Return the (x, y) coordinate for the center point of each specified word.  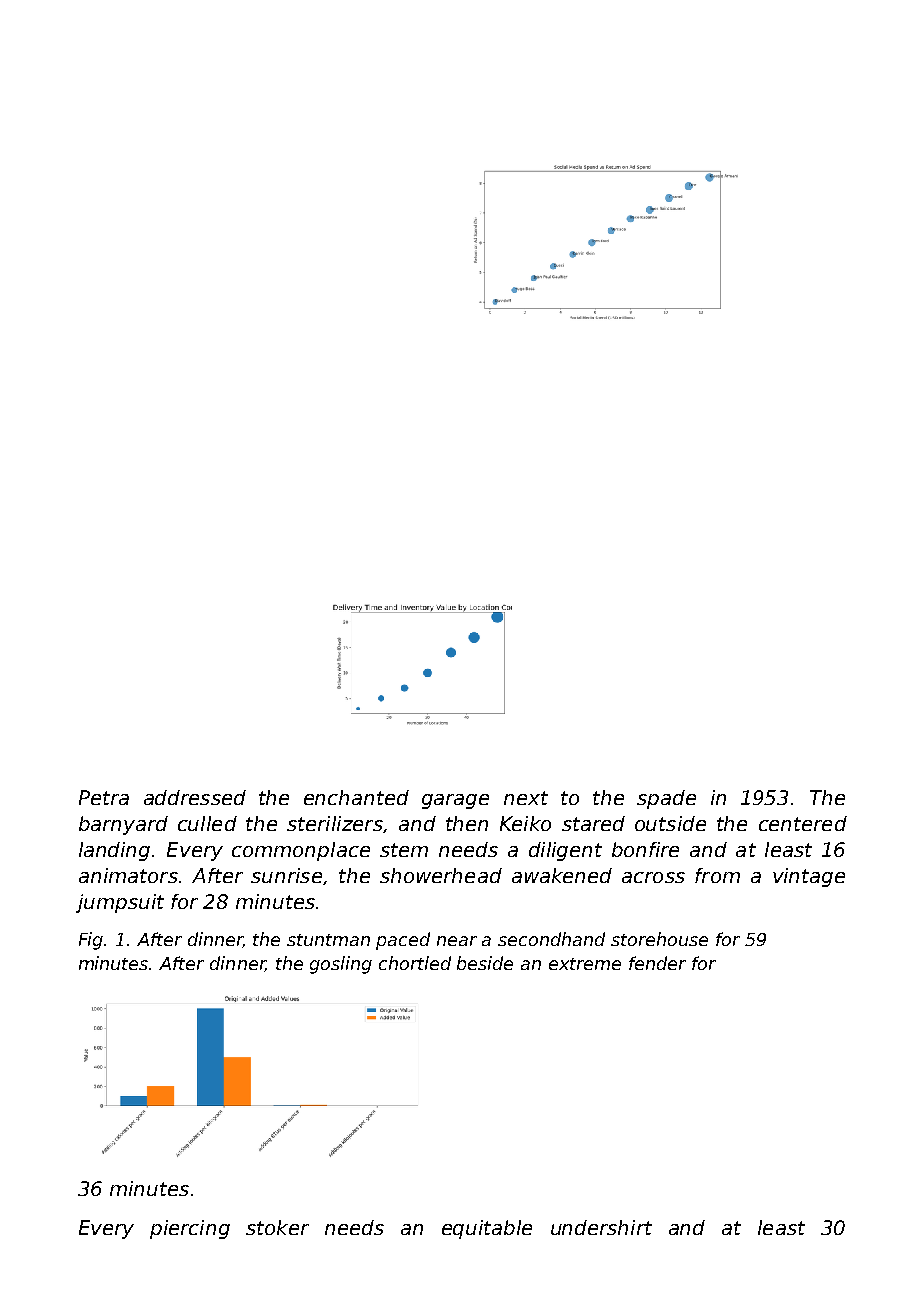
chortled (415, 963)
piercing (190, 1229)
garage (455, 801)
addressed (195, 797)
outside (670, 823)
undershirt (601, 1227)
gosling (341, 965)
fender (657, 963)
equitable (487, 1229)
